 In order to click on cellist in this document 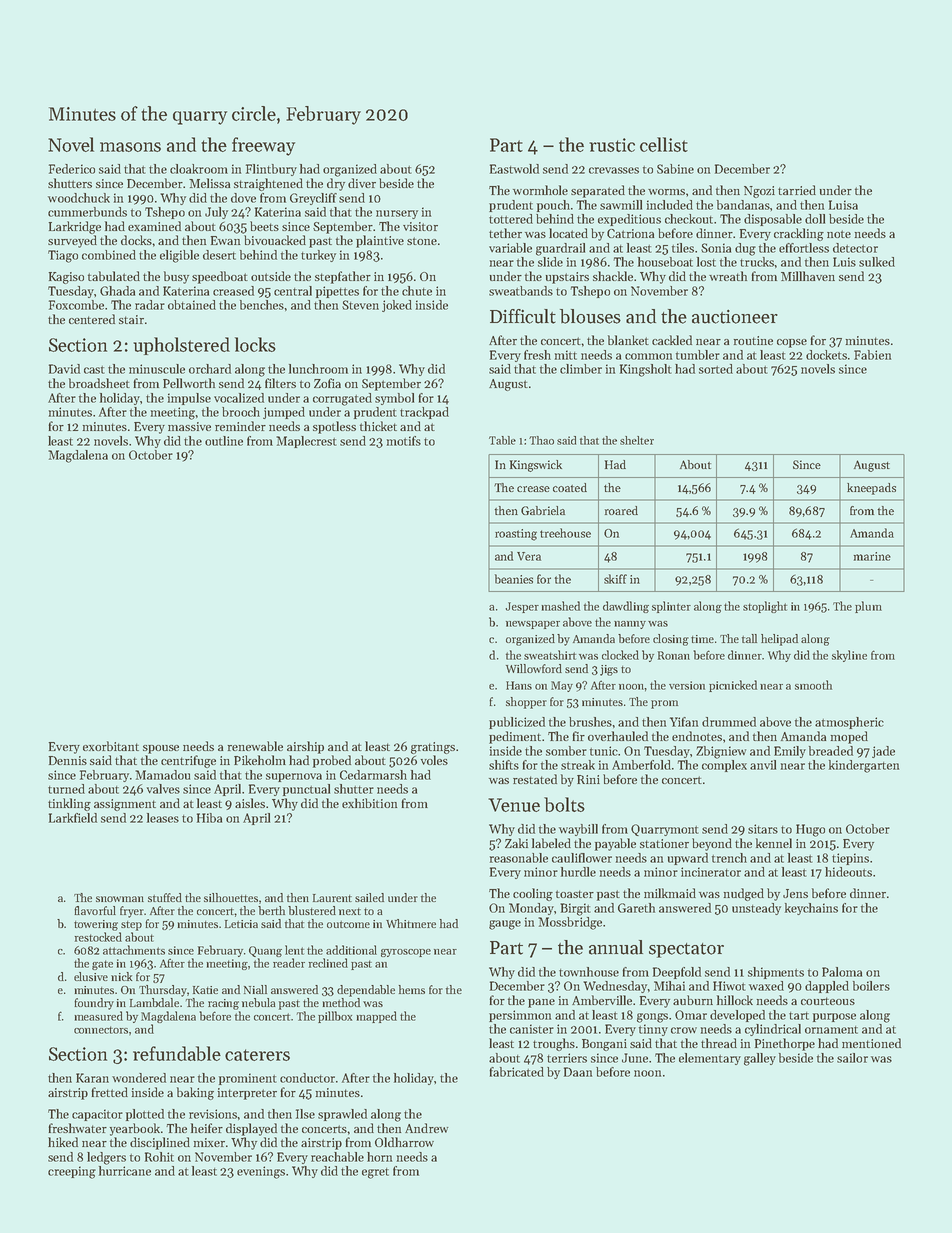, I will do `click(664, 144)`.
